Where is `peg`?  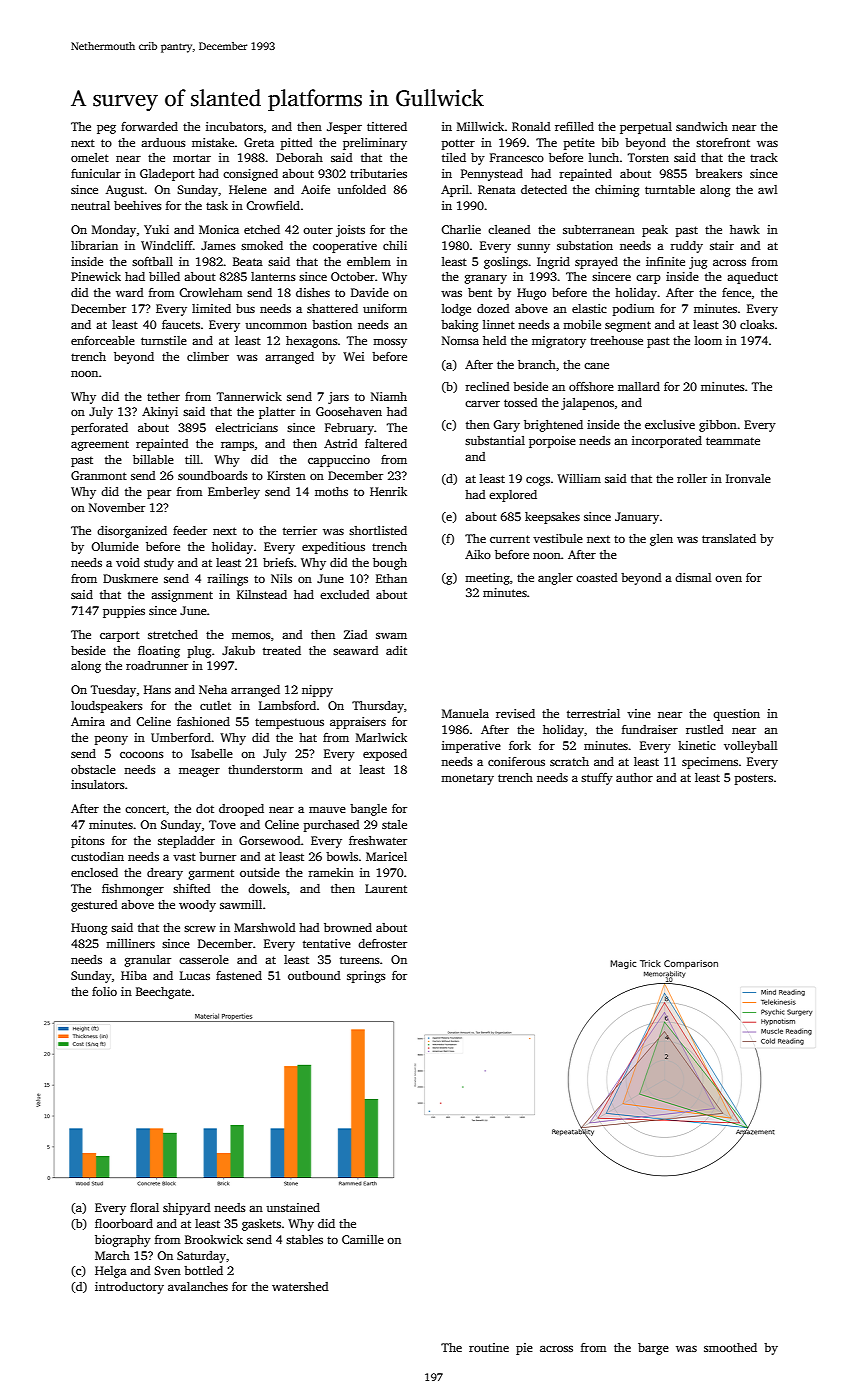
peg is located at coordinates (106, 129).
